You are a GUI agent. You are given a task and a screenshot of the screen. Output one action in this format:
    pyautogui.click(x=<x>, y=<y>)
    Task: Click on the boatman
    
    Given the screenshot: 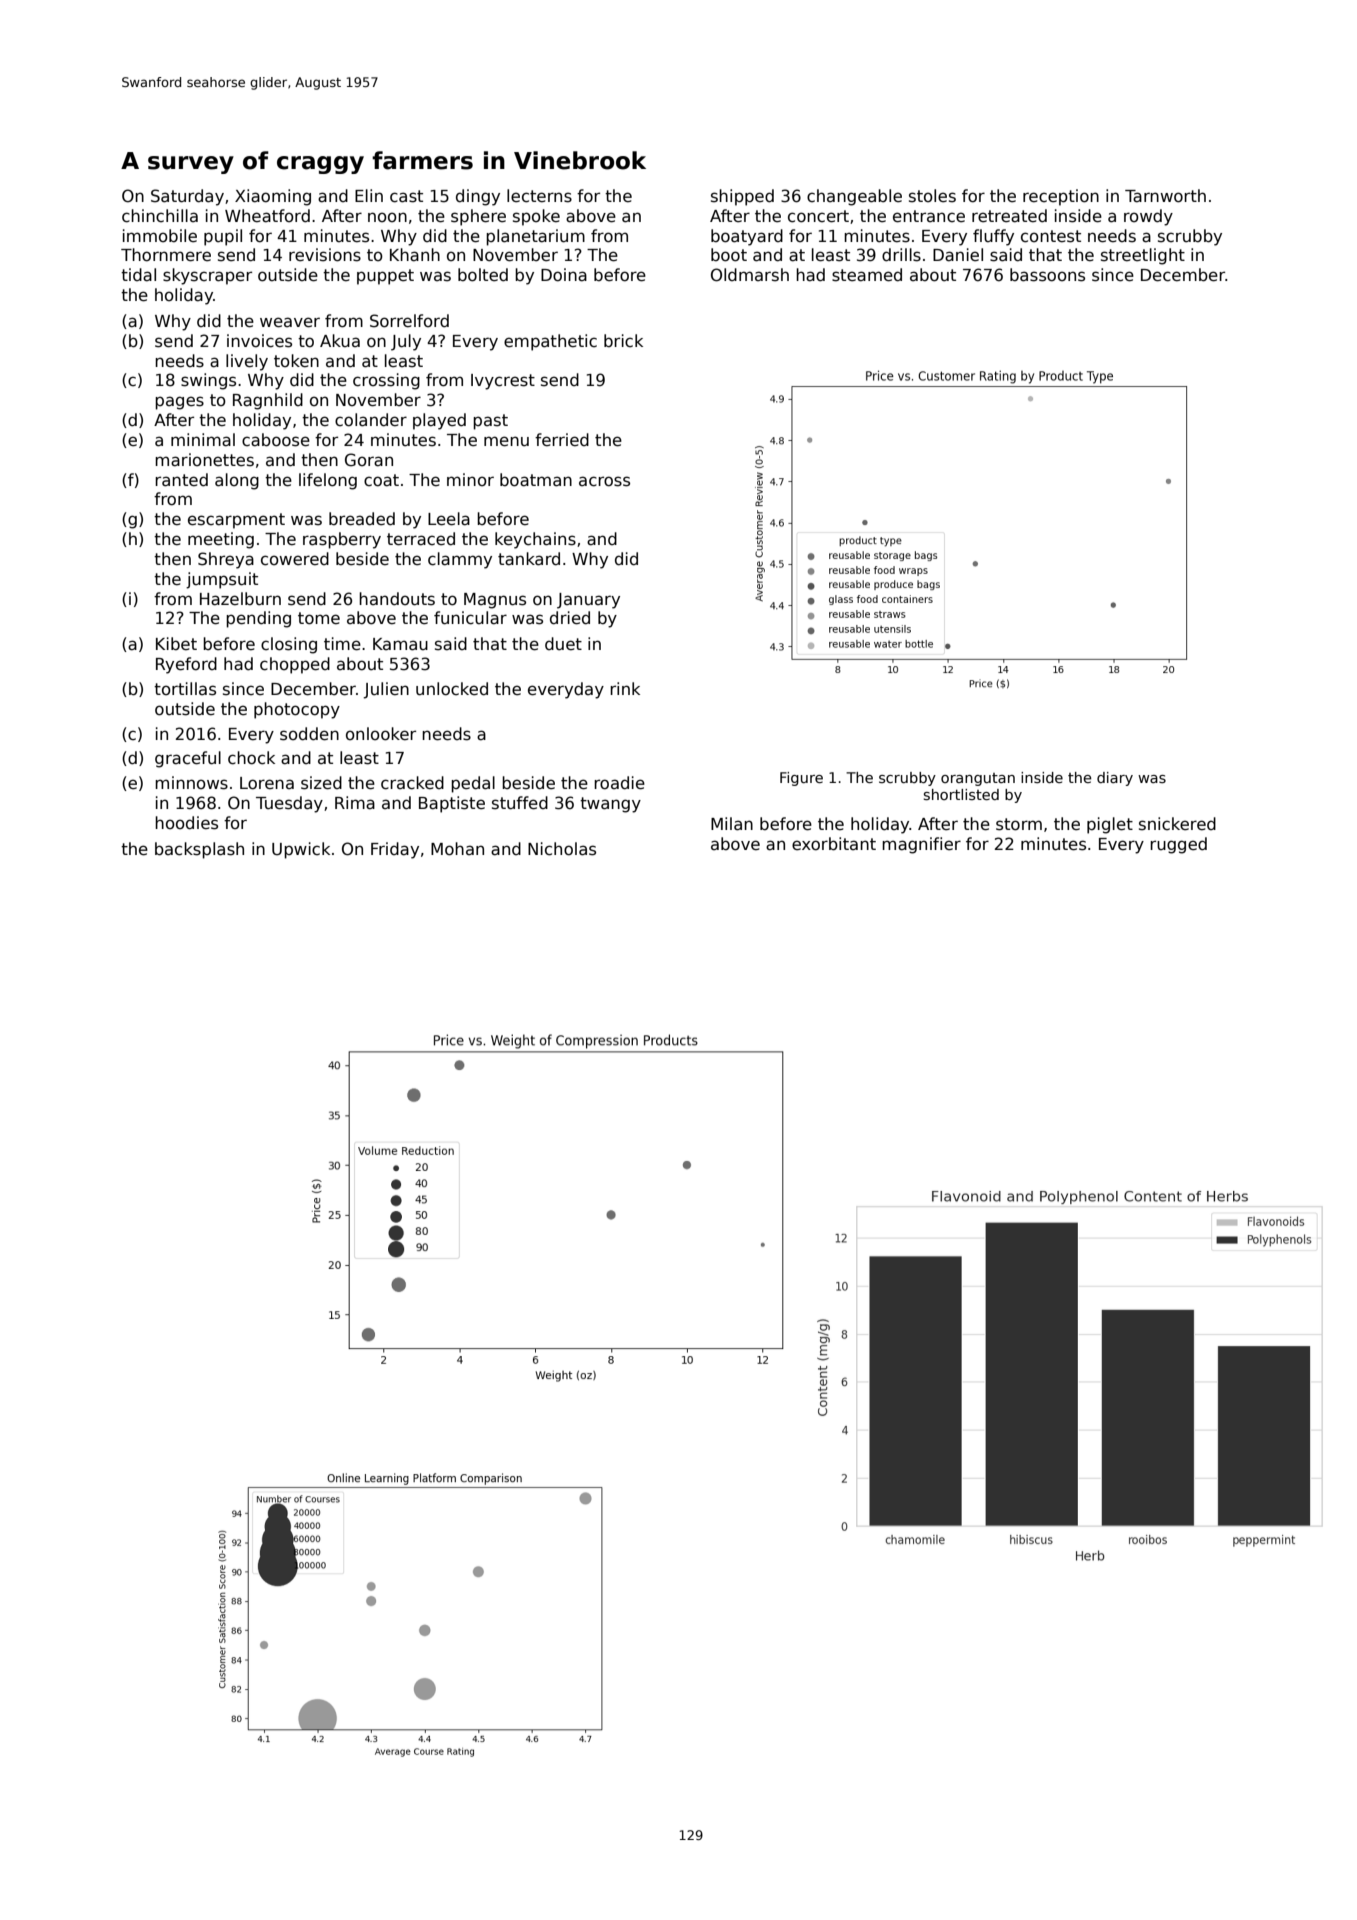 What is the action you would take?
    pyautogui.click(x=536, y=480)
